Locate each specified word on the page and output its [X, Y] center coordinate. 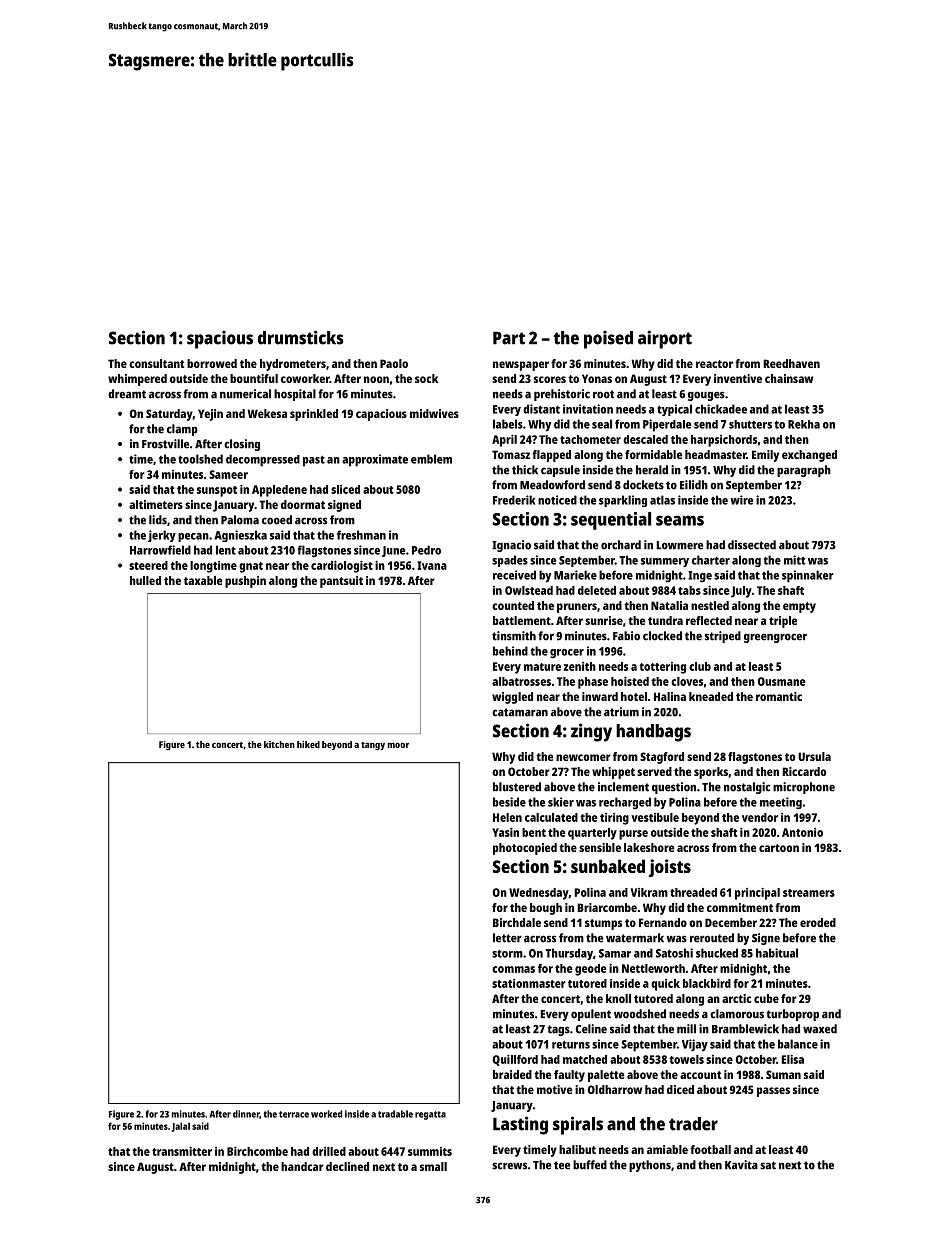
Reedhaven [791, 363]
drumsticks [301, 337]
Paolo [394, 363]
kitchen [279, 744]
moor [398, 745]
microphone [804, 788]
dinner [246, 1114]
